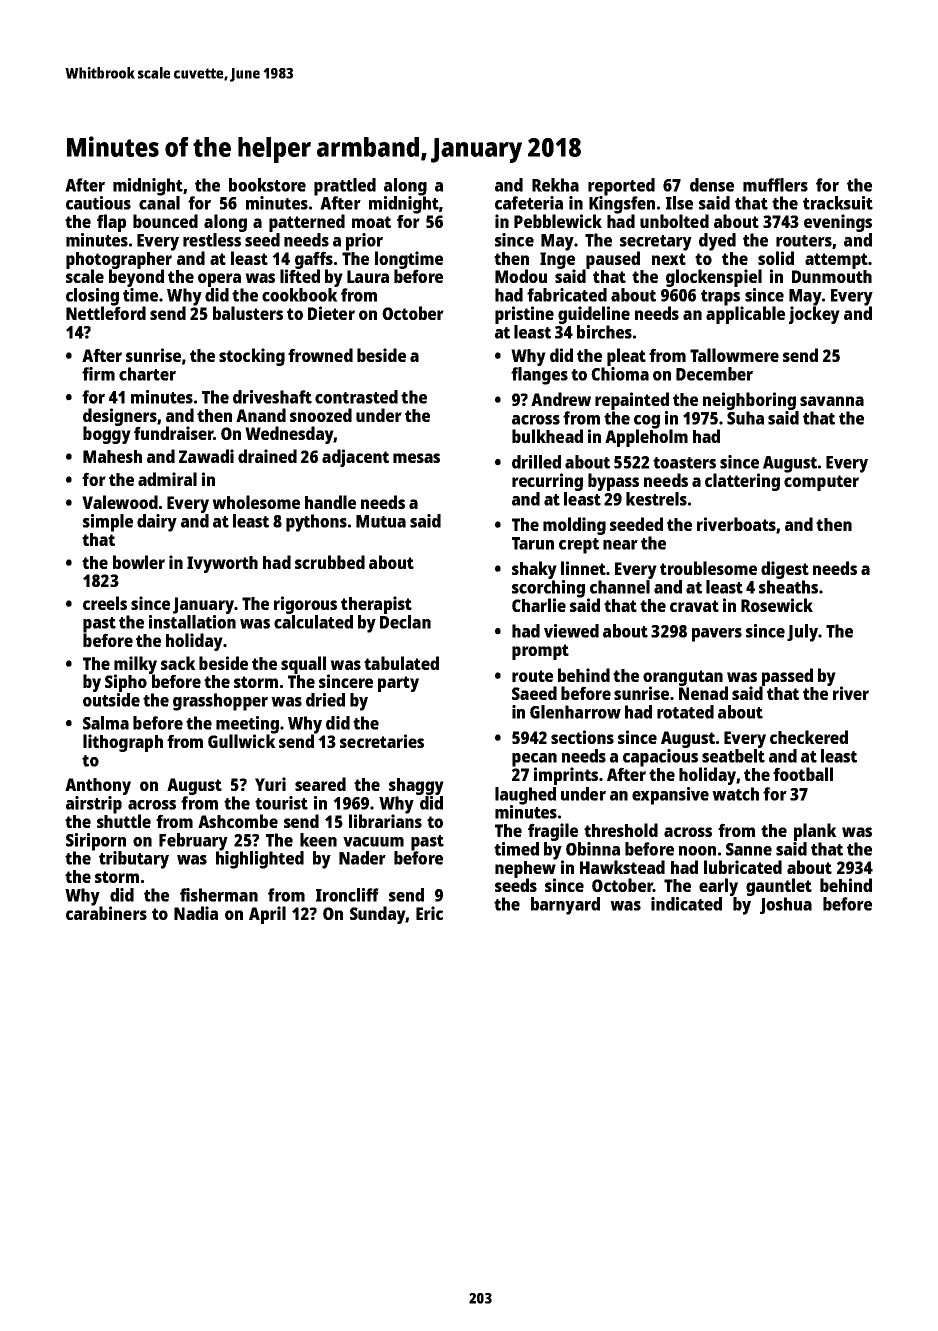 The image size is (938, 1331). What do you see at coordinates (416, 458) in the document?
I see `mesas` at bounding box center [416, 458].
